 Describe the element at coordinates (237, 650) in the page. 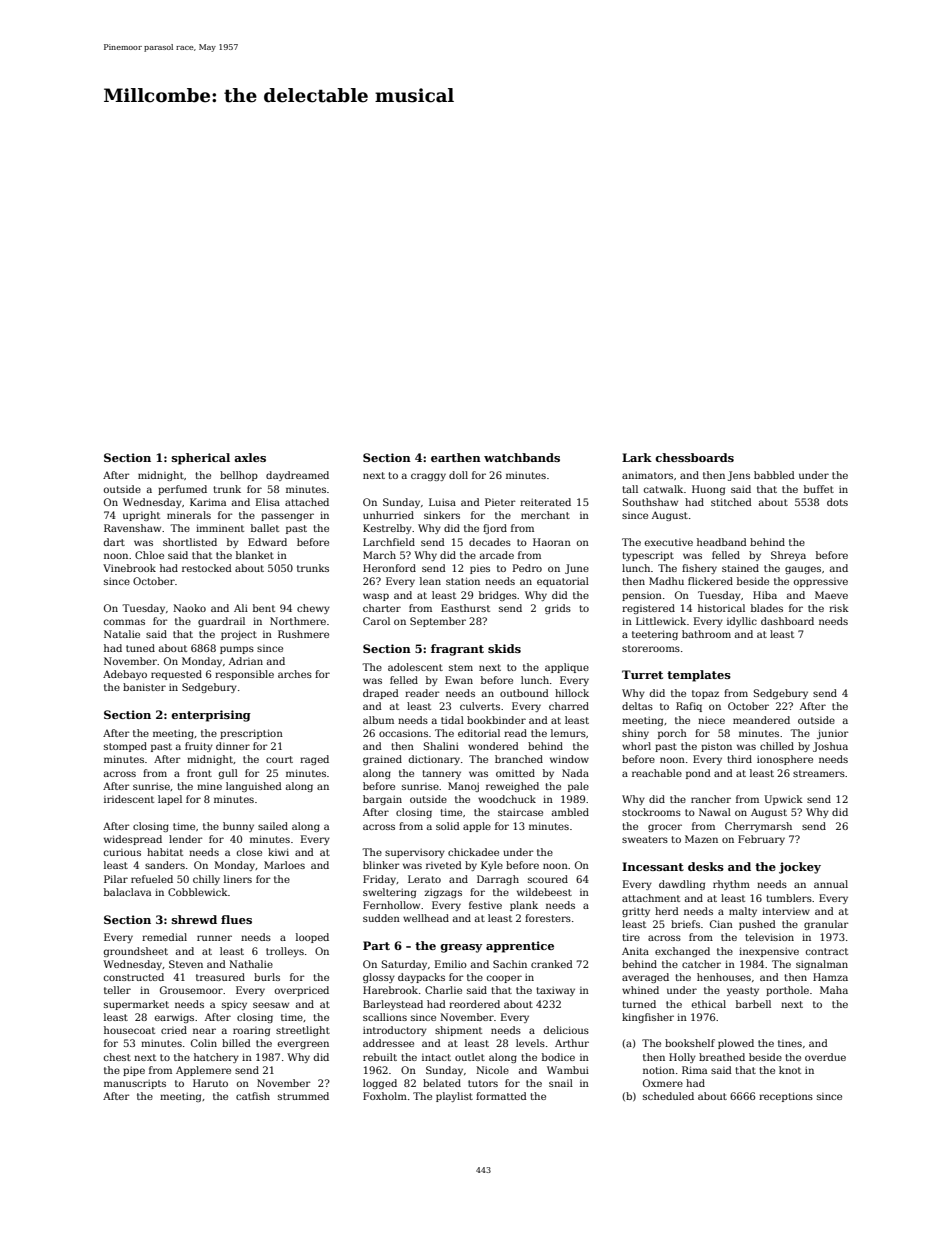

I see `pumps` at that location.
